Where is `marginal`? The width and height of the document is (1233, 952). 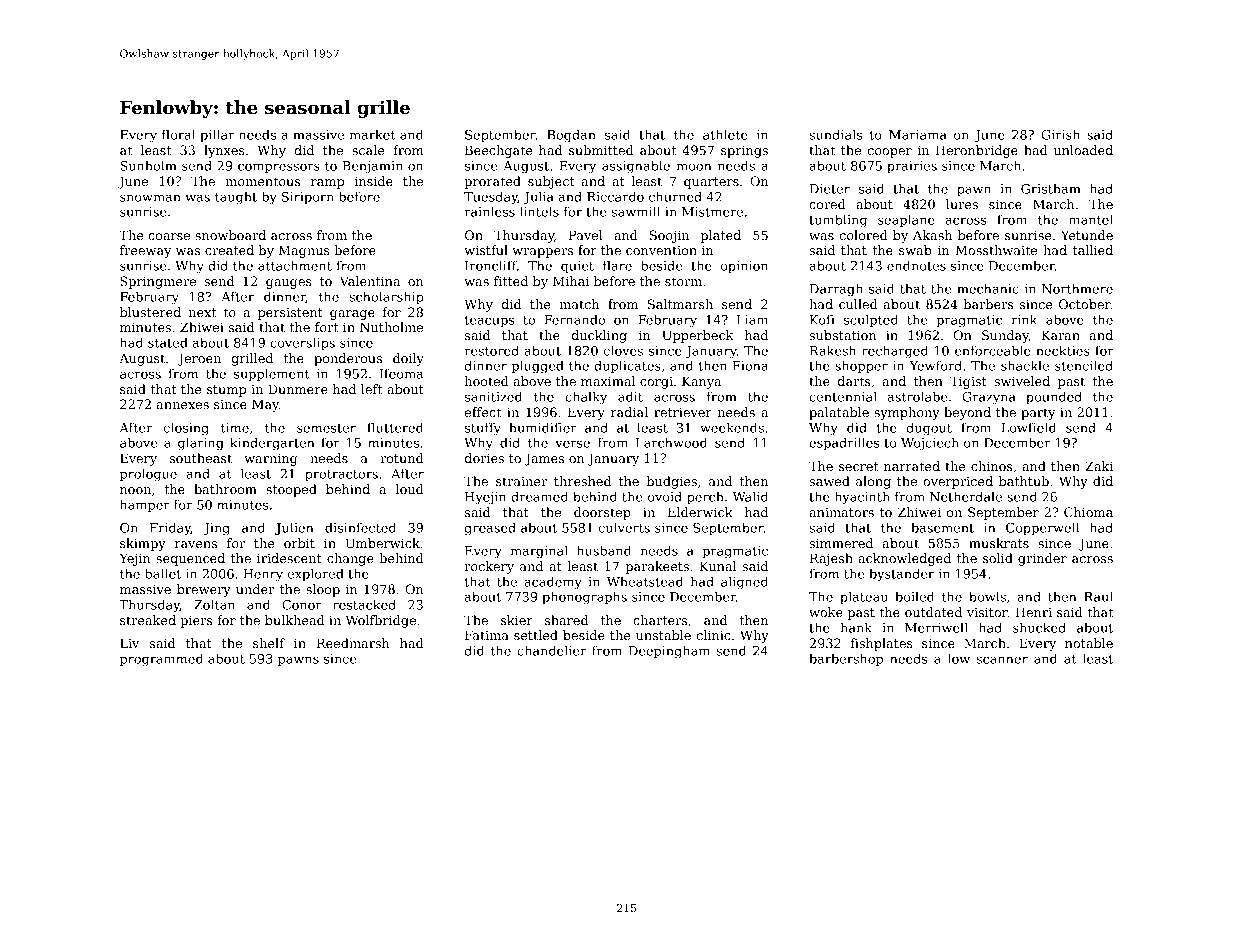
marginal is located at coordinates (539, 552).
